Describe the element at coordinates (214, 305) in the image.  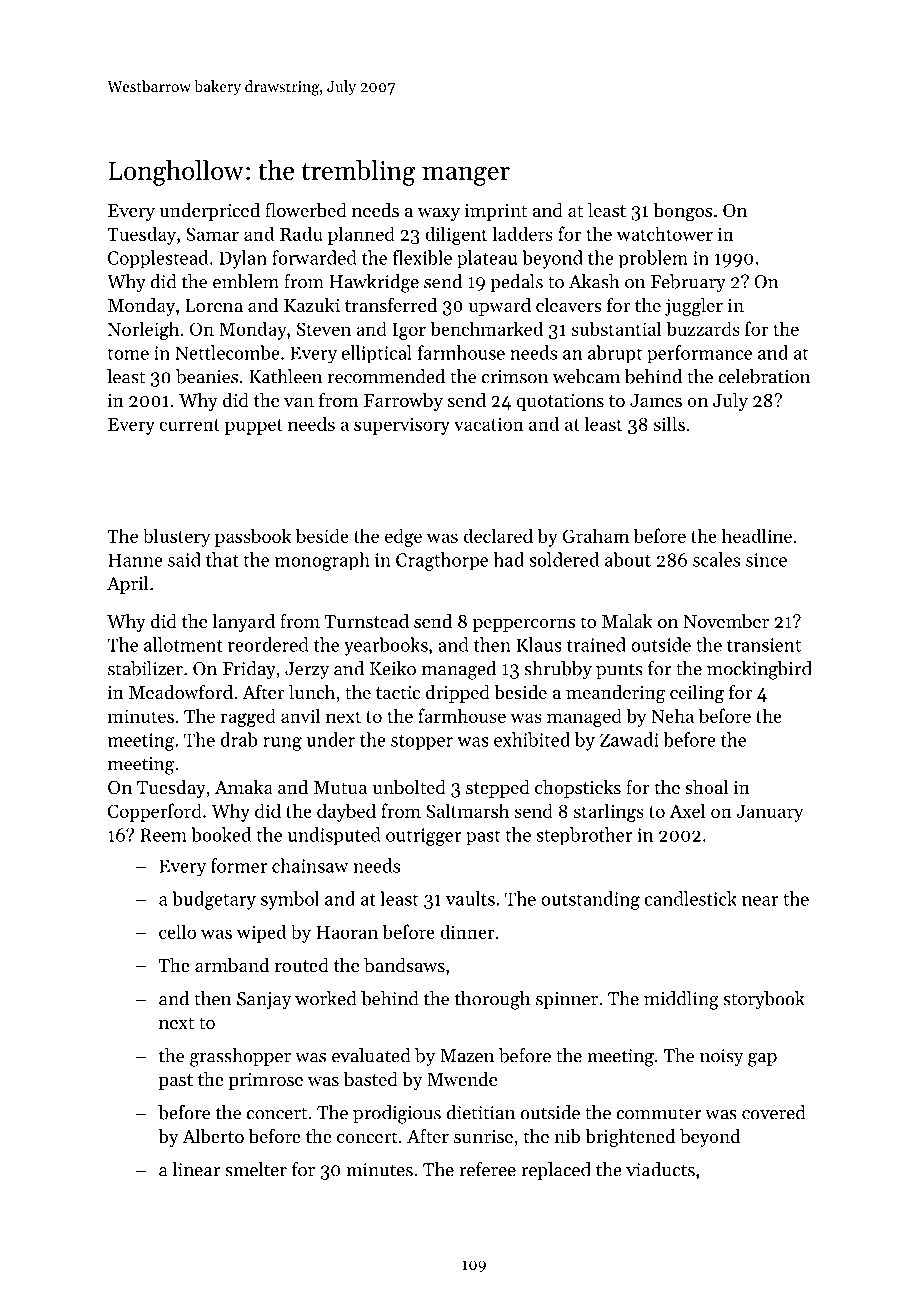
I see `Lorena` at that location.
